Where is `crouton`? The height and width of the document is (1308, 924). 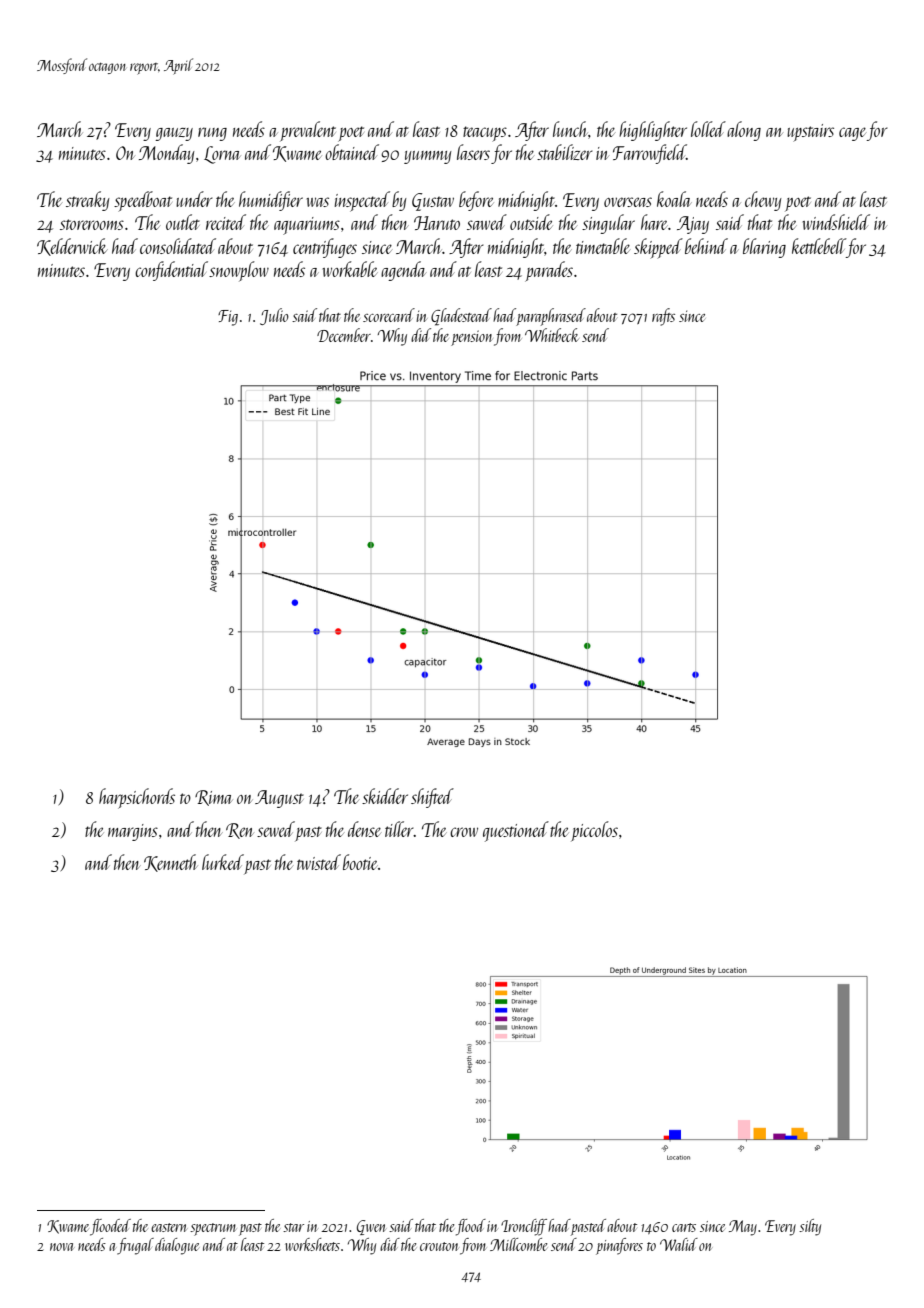
crouton is located at coordinates (439, 1246).
